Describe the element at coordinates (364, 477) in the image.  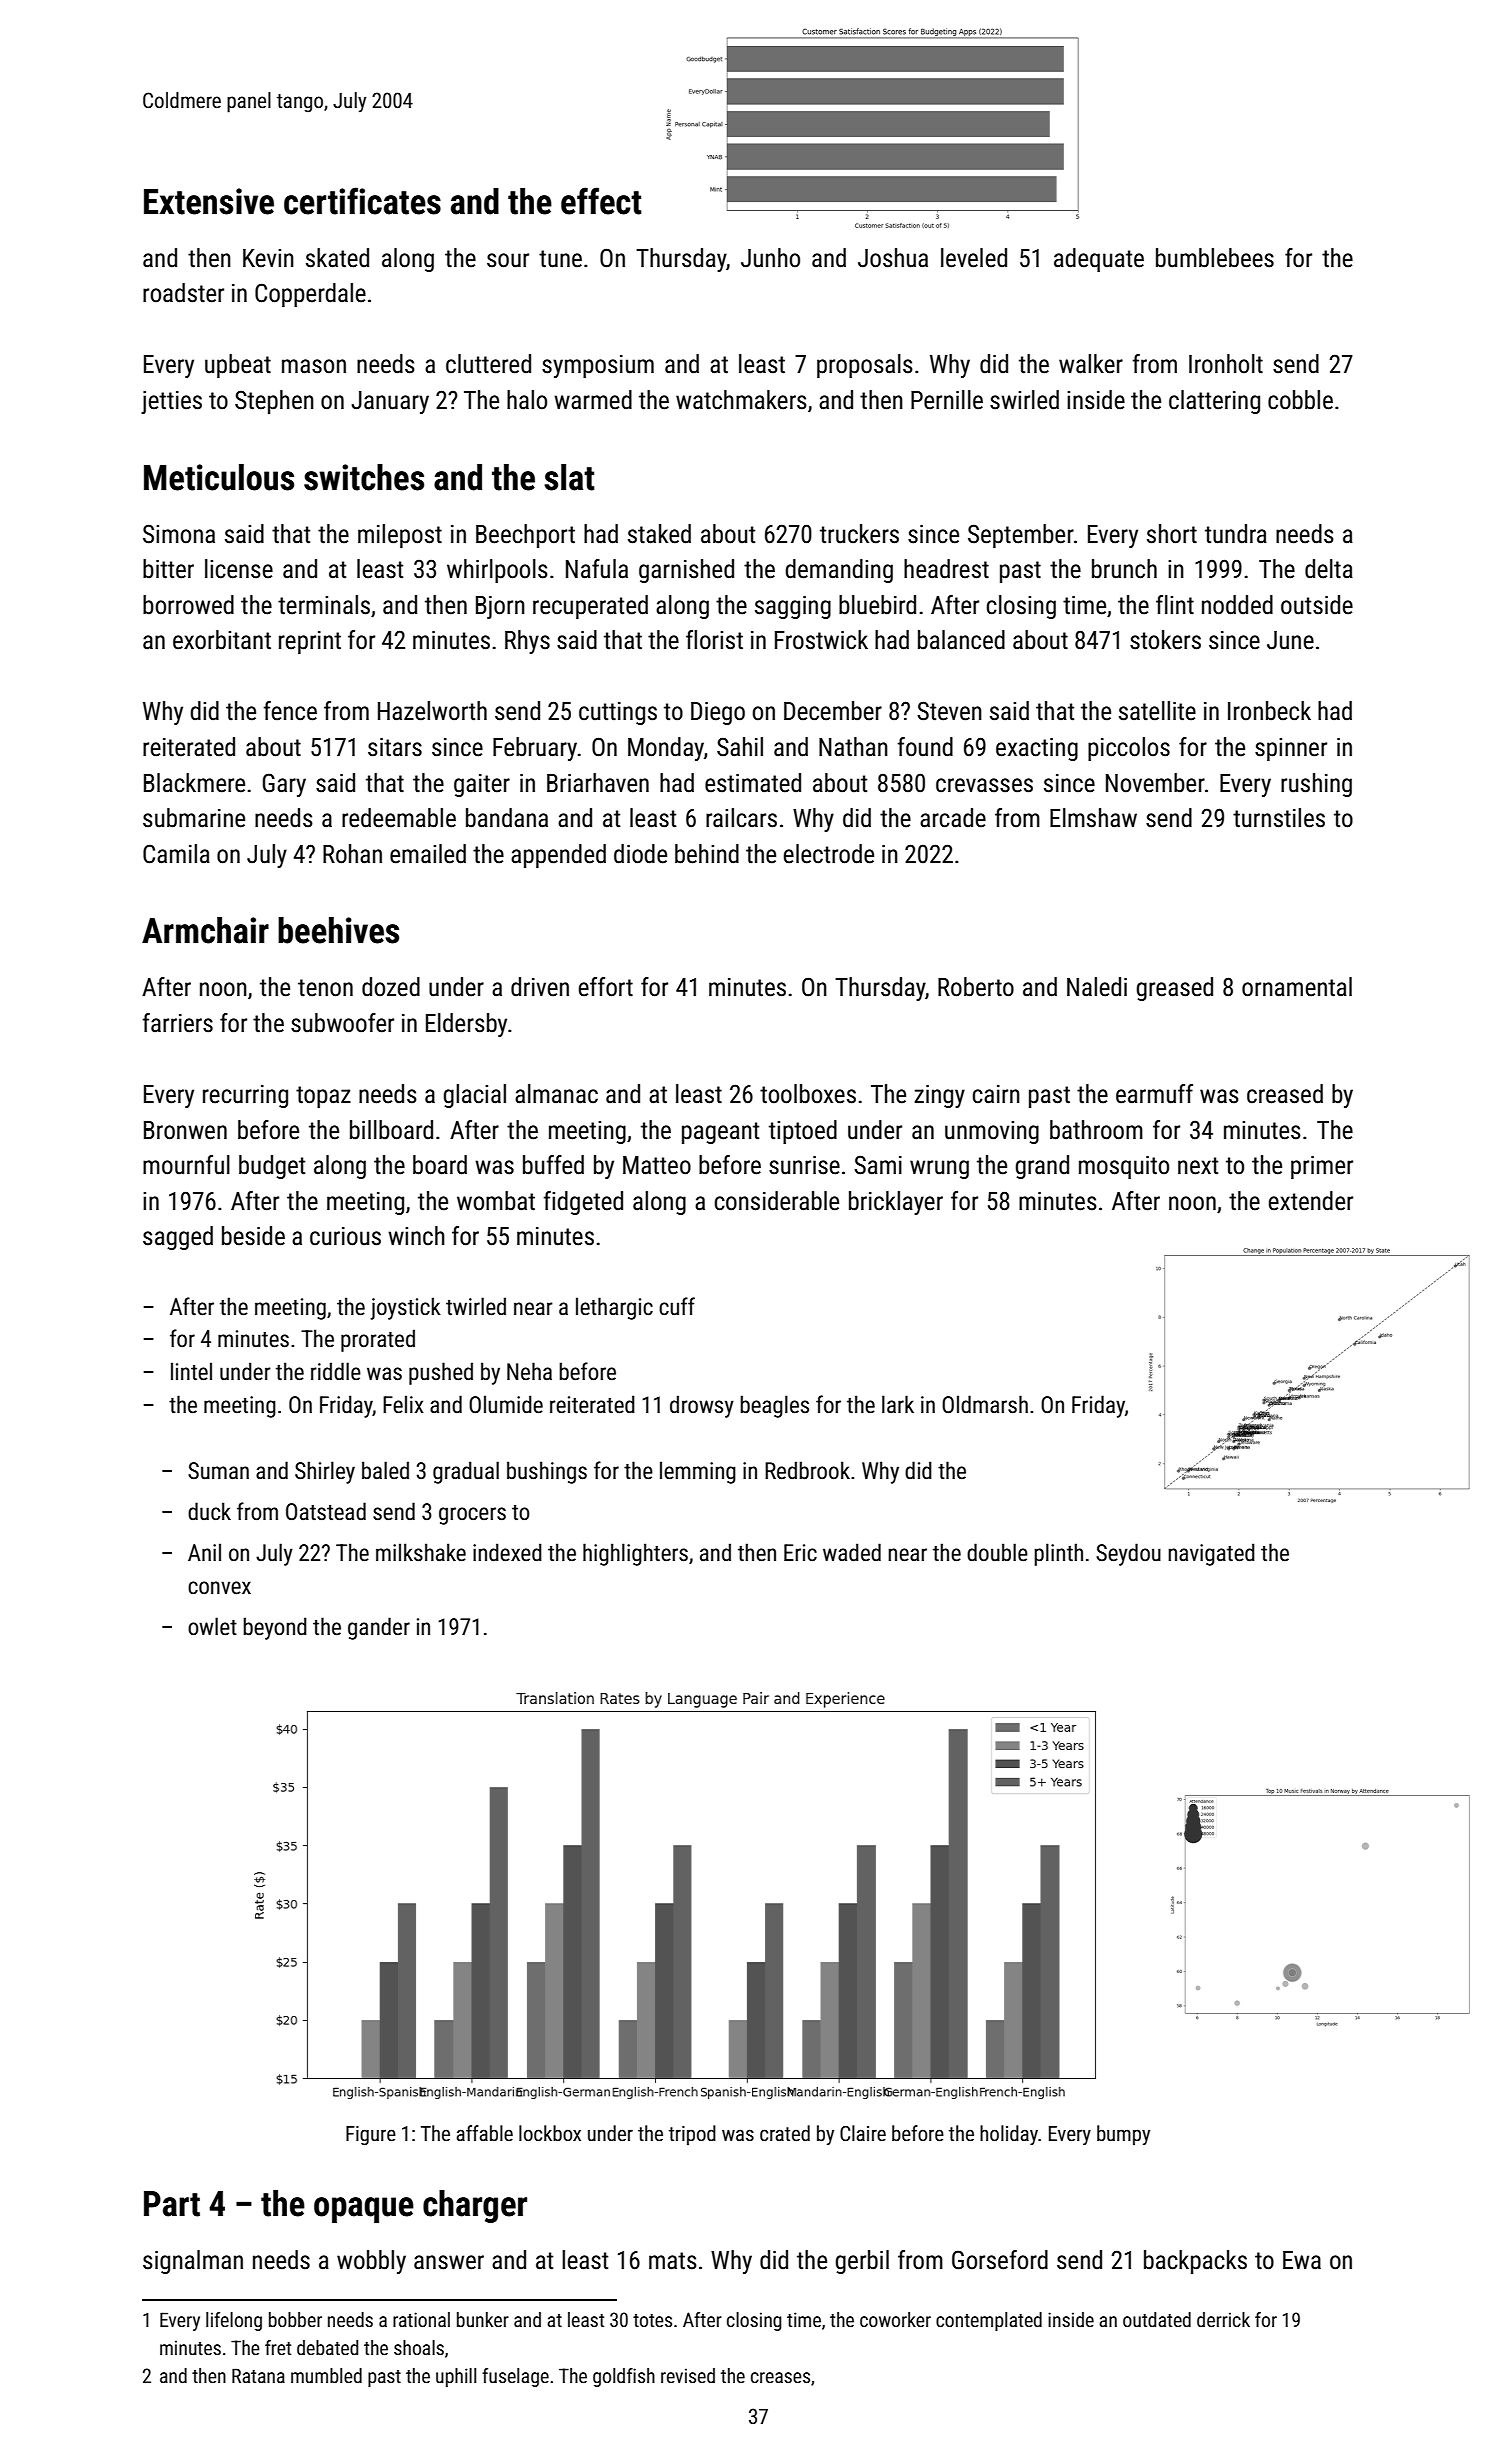
I see `switches` at that location.
